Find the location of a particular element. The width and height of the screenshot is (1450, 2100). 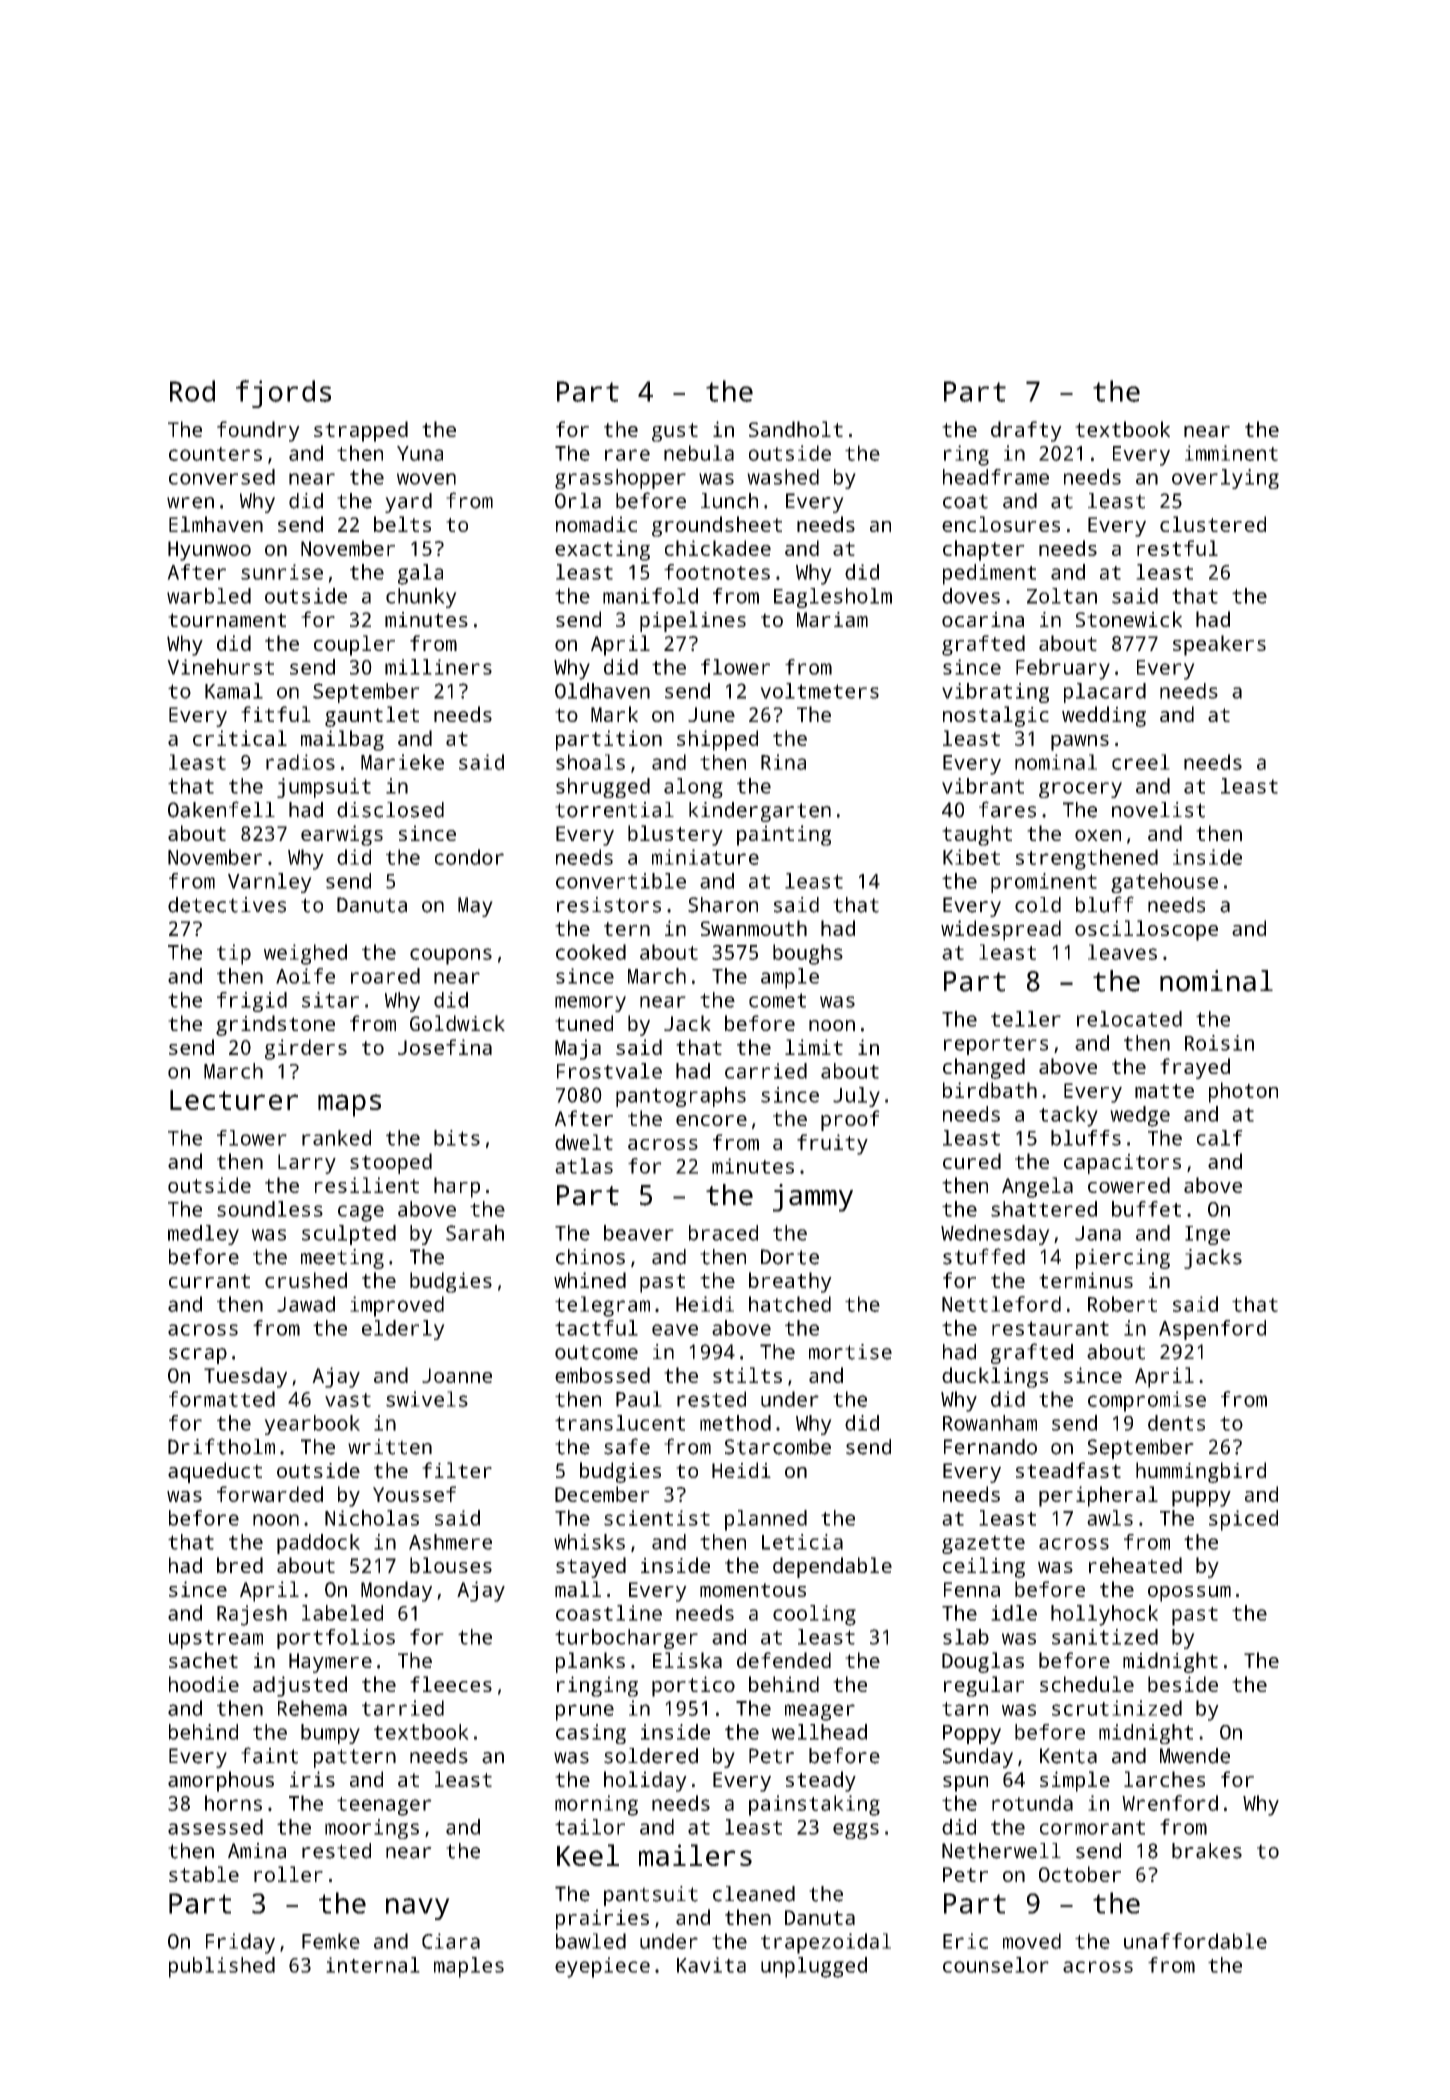

soldered is located at coordinates (651, 1756).
